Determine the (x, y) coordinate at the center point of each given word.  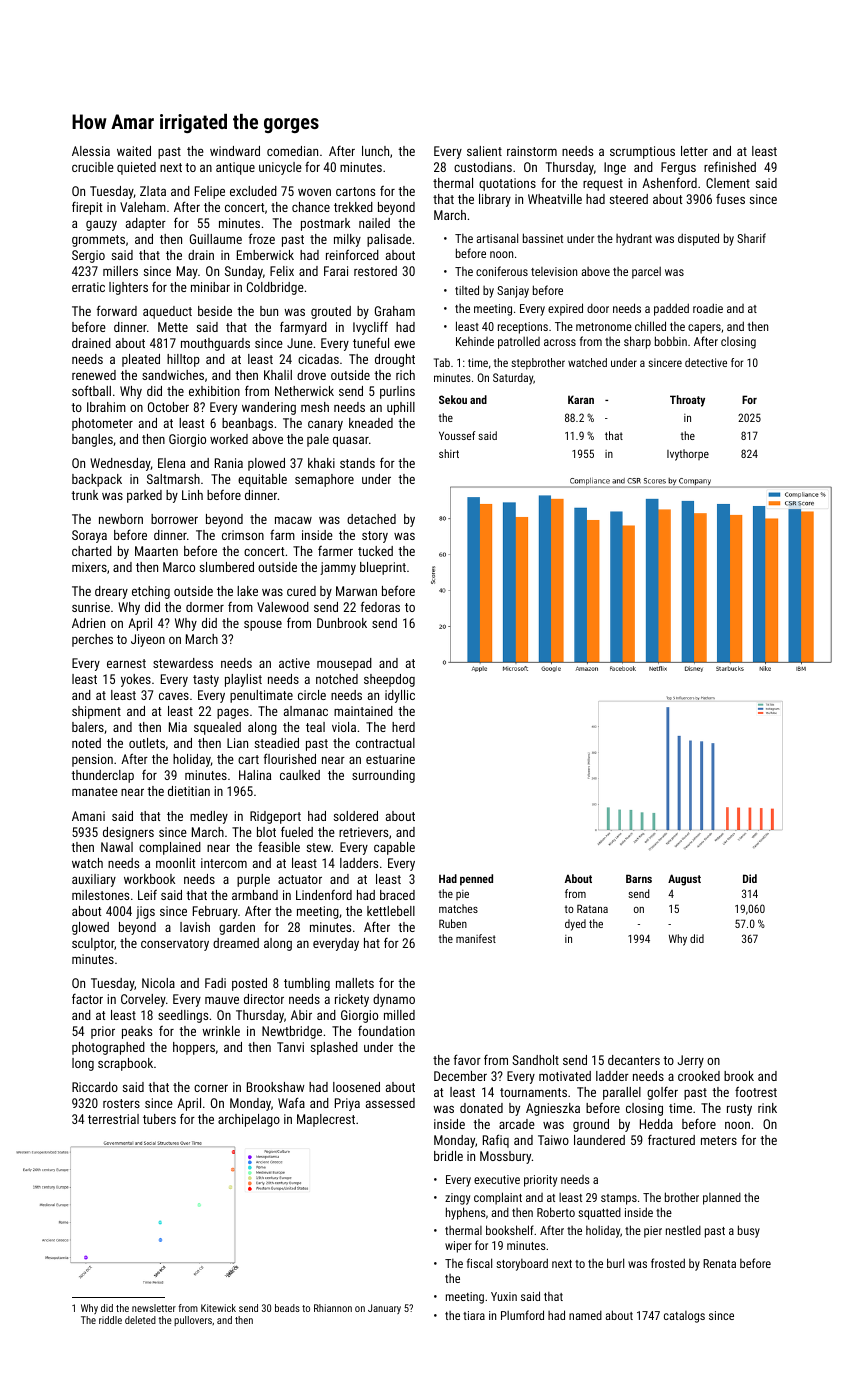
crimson (243, 535)
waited (134, 151)
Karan (581, 399)
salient (484, 151)
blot (266, 832)
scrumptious (642, 152)
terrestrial (113, 1119)
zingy (457, 1199)
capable (394, 848)
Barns (639, 878)
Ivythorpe (688, 455)
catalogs (684, 1317)
